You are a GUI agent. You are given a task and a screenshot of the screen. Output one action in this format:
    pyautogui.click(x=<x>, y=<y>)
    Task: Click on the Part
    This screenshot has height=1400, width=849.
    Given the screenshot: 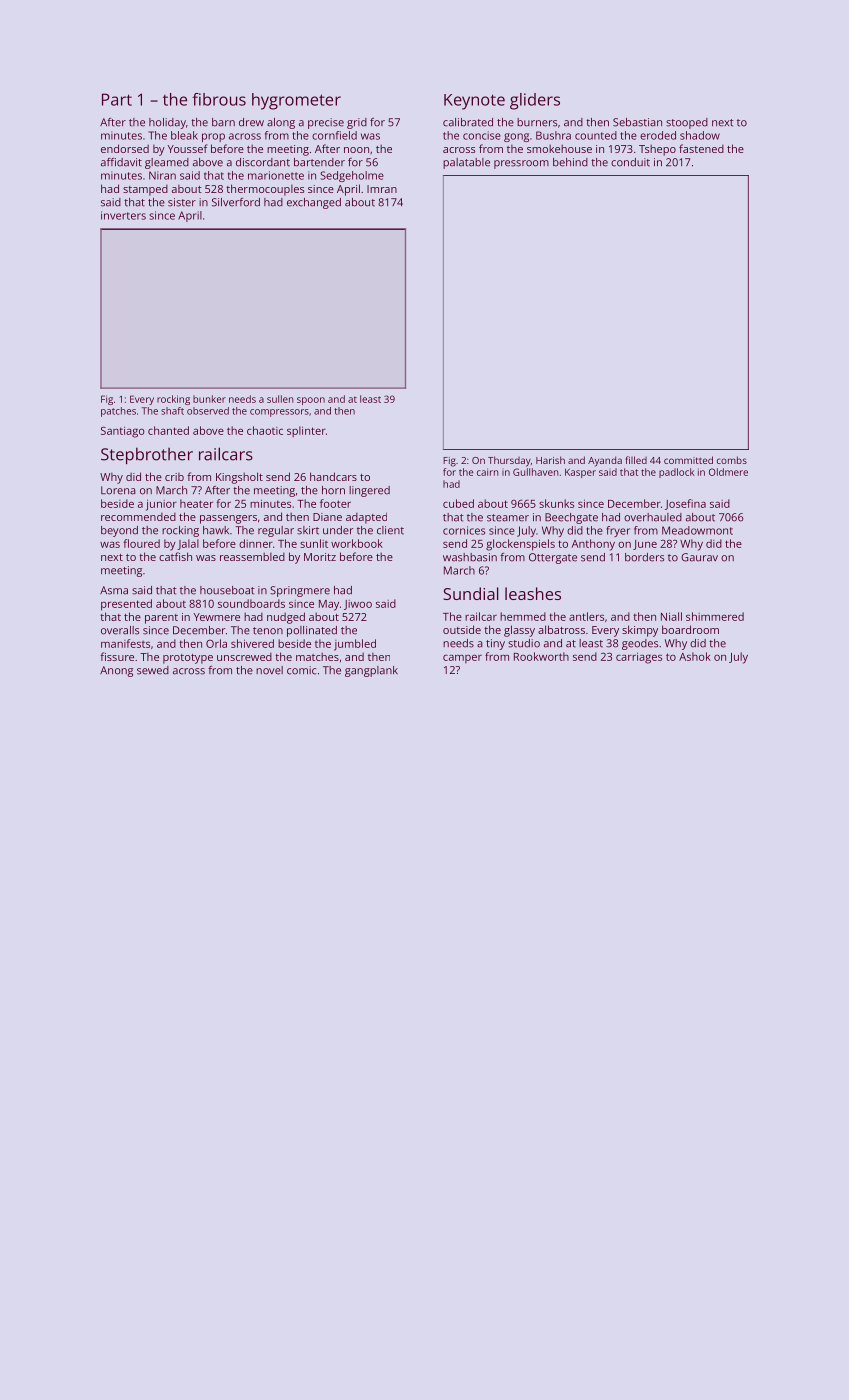 What is the action you would take?
    pyautogui.click(x=117, y=99)
